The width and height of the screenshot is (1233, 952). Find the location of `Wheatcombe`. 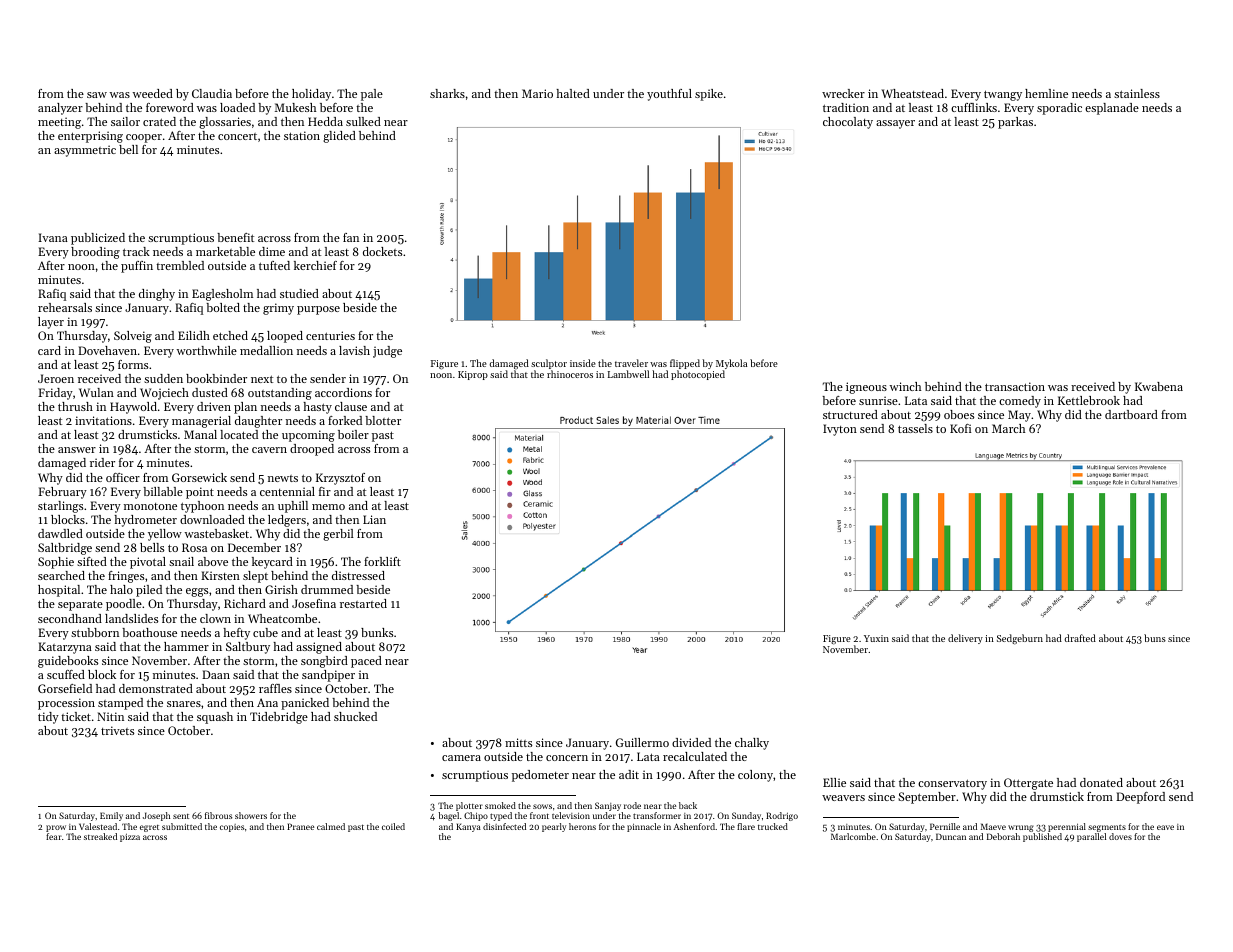

Wheatcombe is located at coordinates (282, 618).
